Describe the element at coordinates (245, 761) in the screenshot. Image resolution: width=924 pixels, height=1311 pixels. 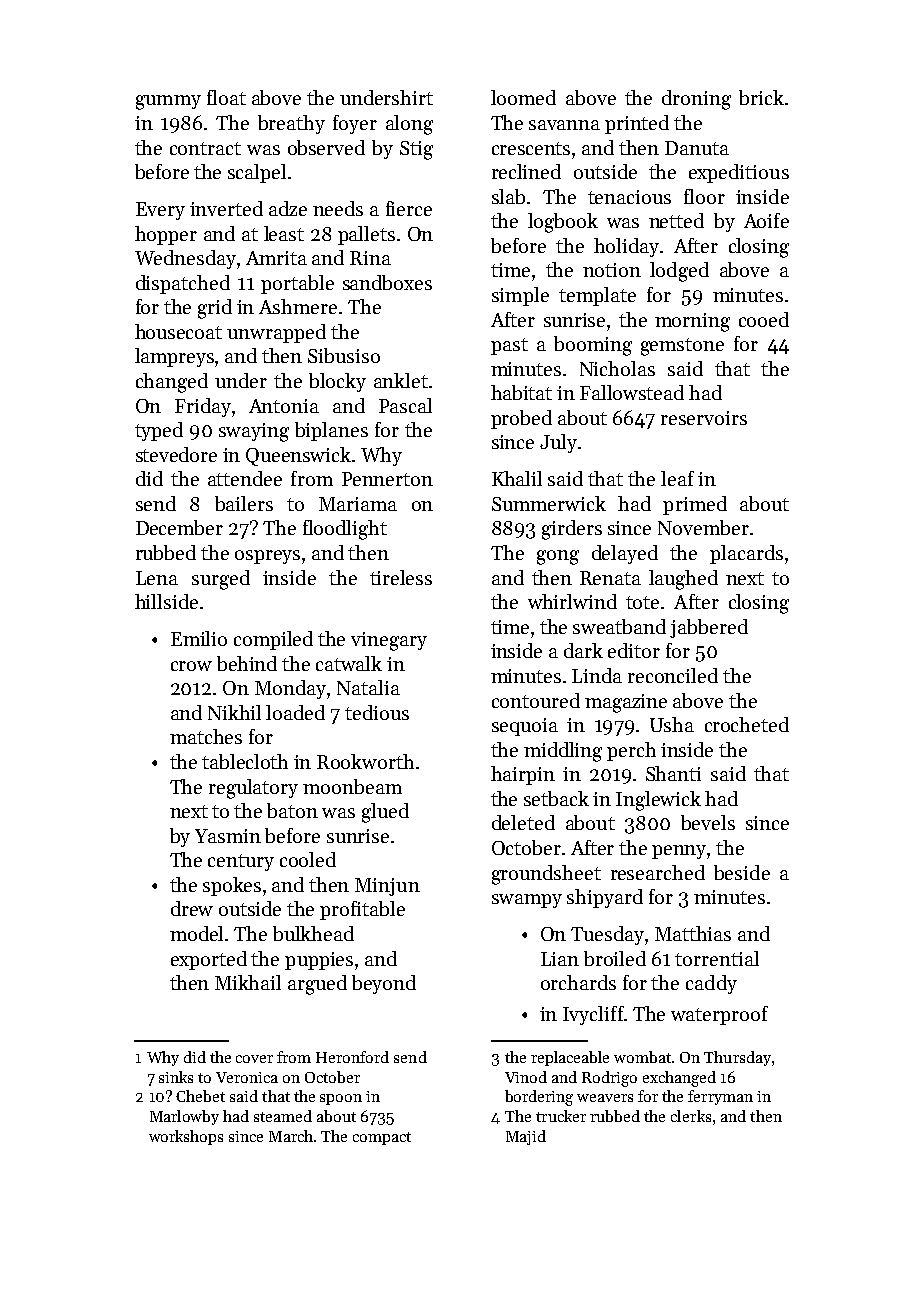
I see `tablecloth` at that location.
